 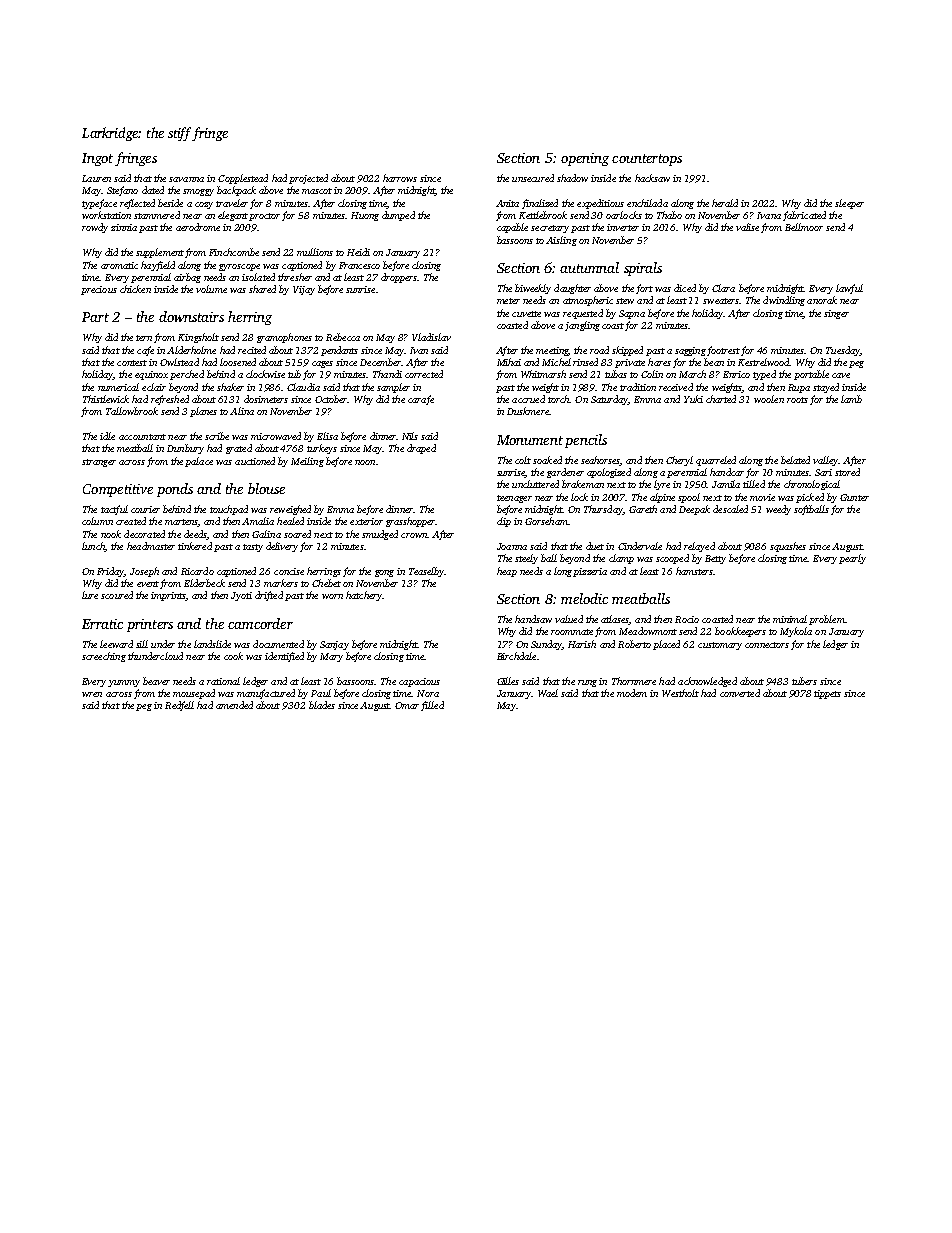 What do you see at coordinates (269, 596) in the screenshot?
I see `drifted` at bounding box center [269, 596].
